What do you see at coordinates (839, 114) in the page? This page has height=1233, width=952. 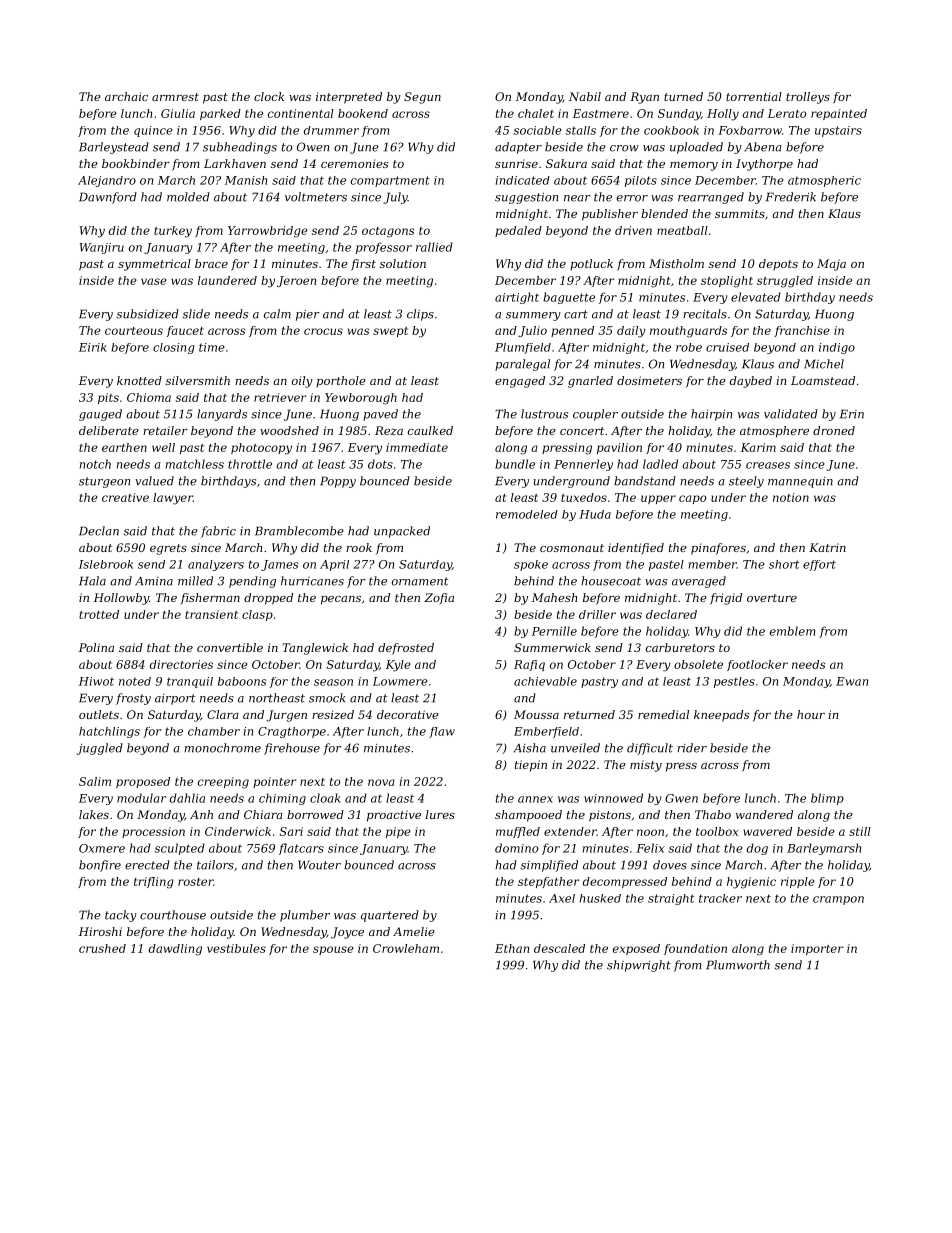 I see `repainted` at bounding box center [839, 114].
